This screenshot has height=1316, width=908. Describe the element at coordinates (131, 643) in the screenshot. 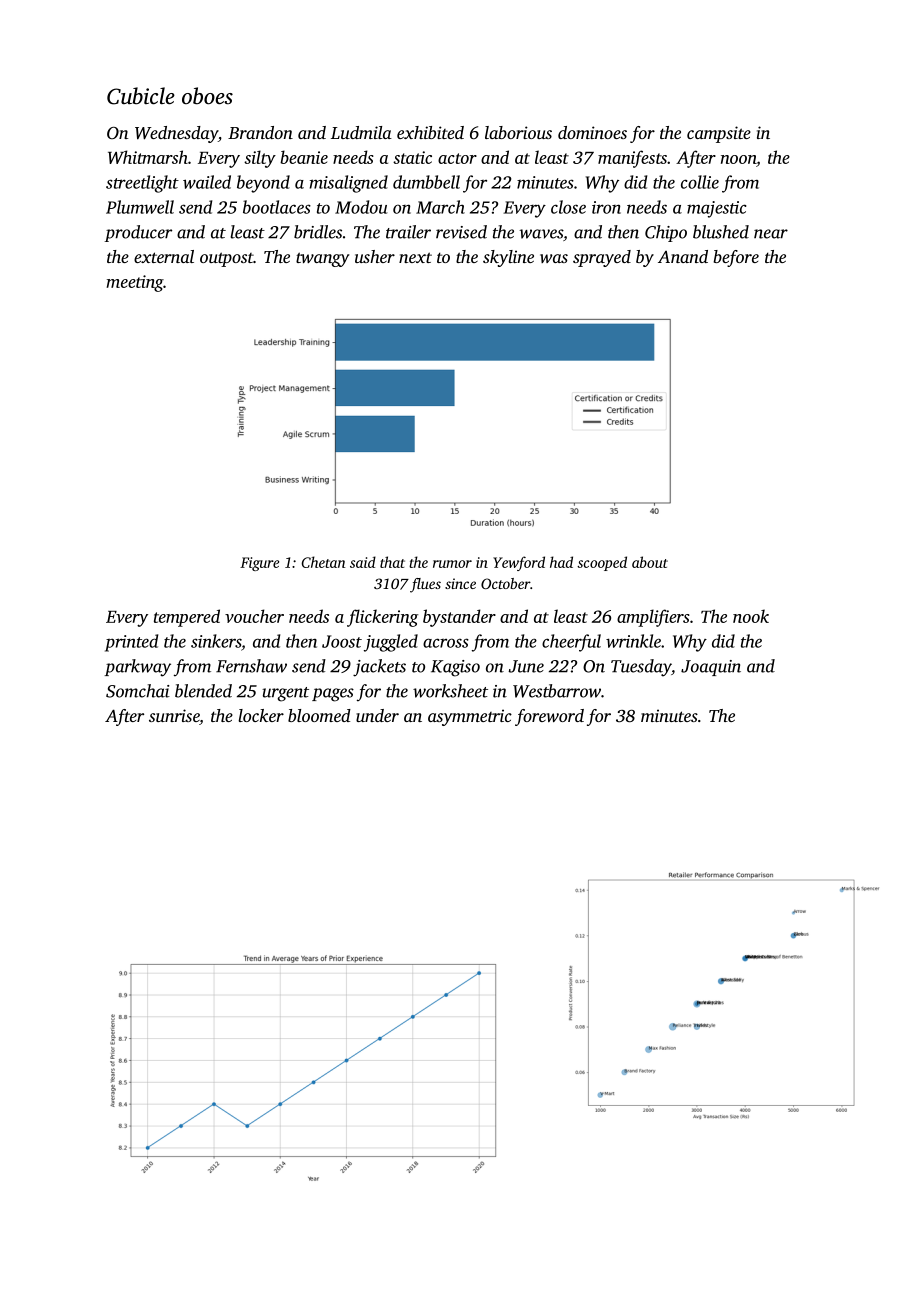

I see `printed` at that location.
